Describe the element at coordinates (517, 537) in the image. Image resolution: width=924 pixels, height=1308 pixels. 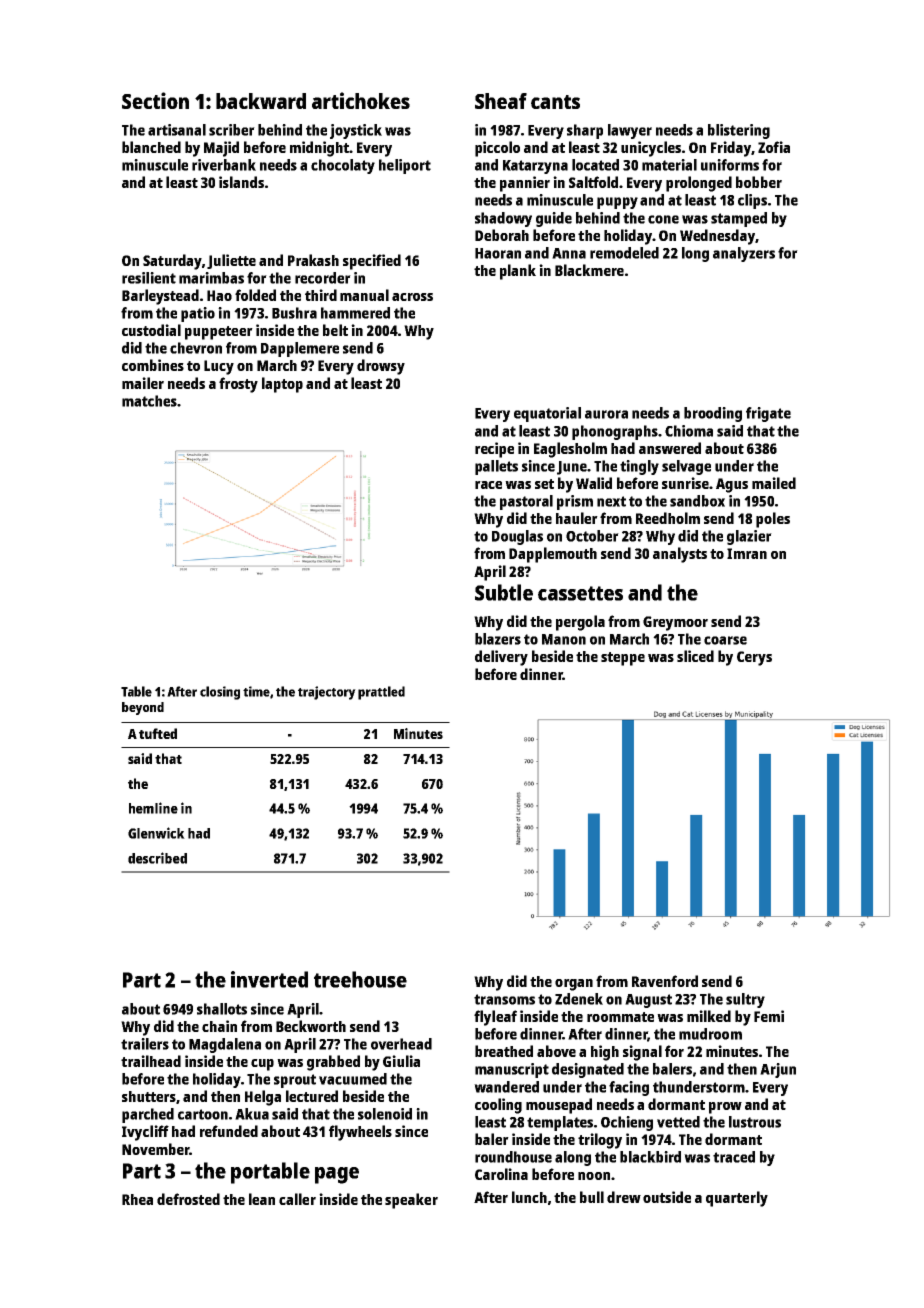
I see `Douglas` at that location.
